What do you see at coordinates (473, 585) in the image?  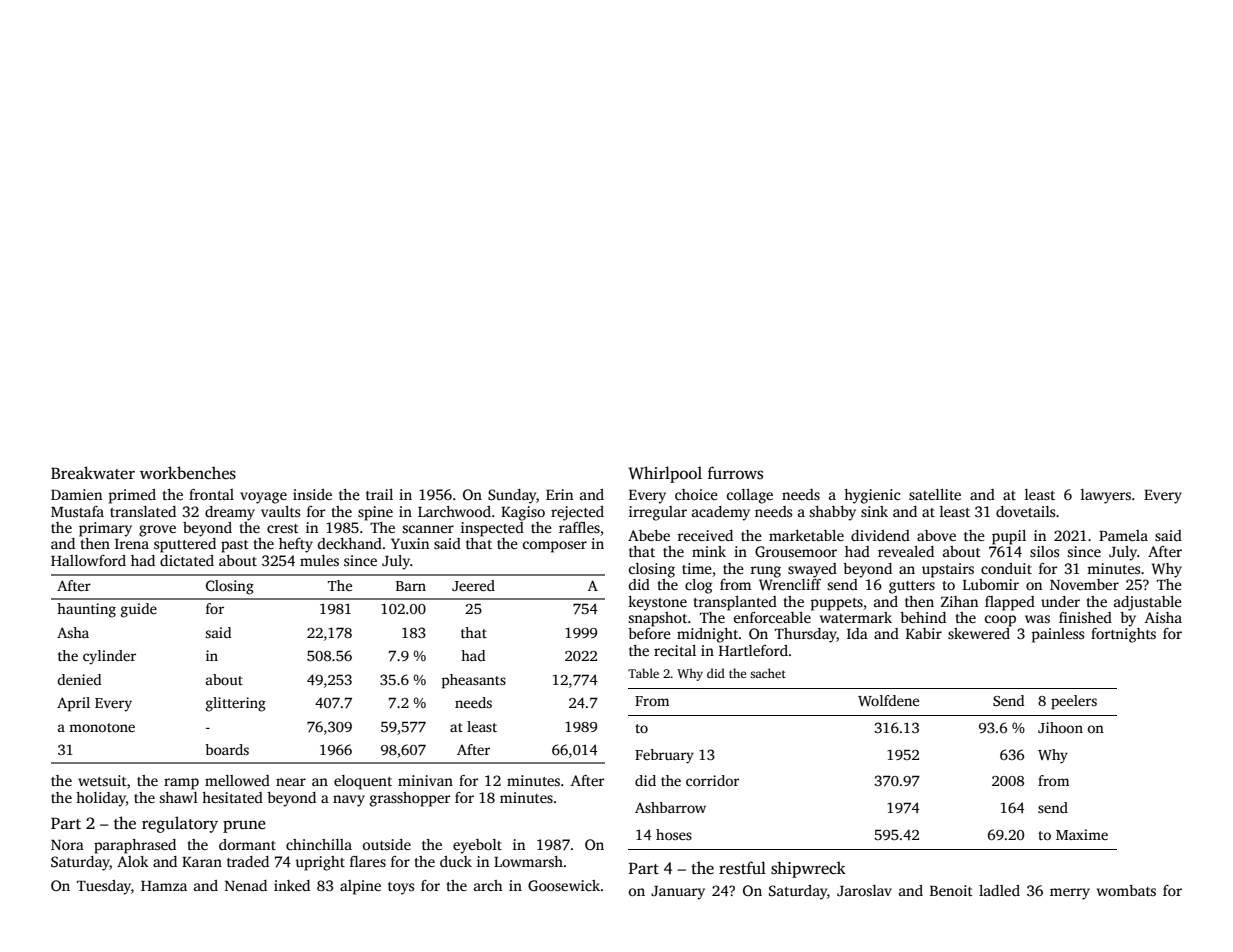 I see `Jeered` at bounding box center [473, 585].
